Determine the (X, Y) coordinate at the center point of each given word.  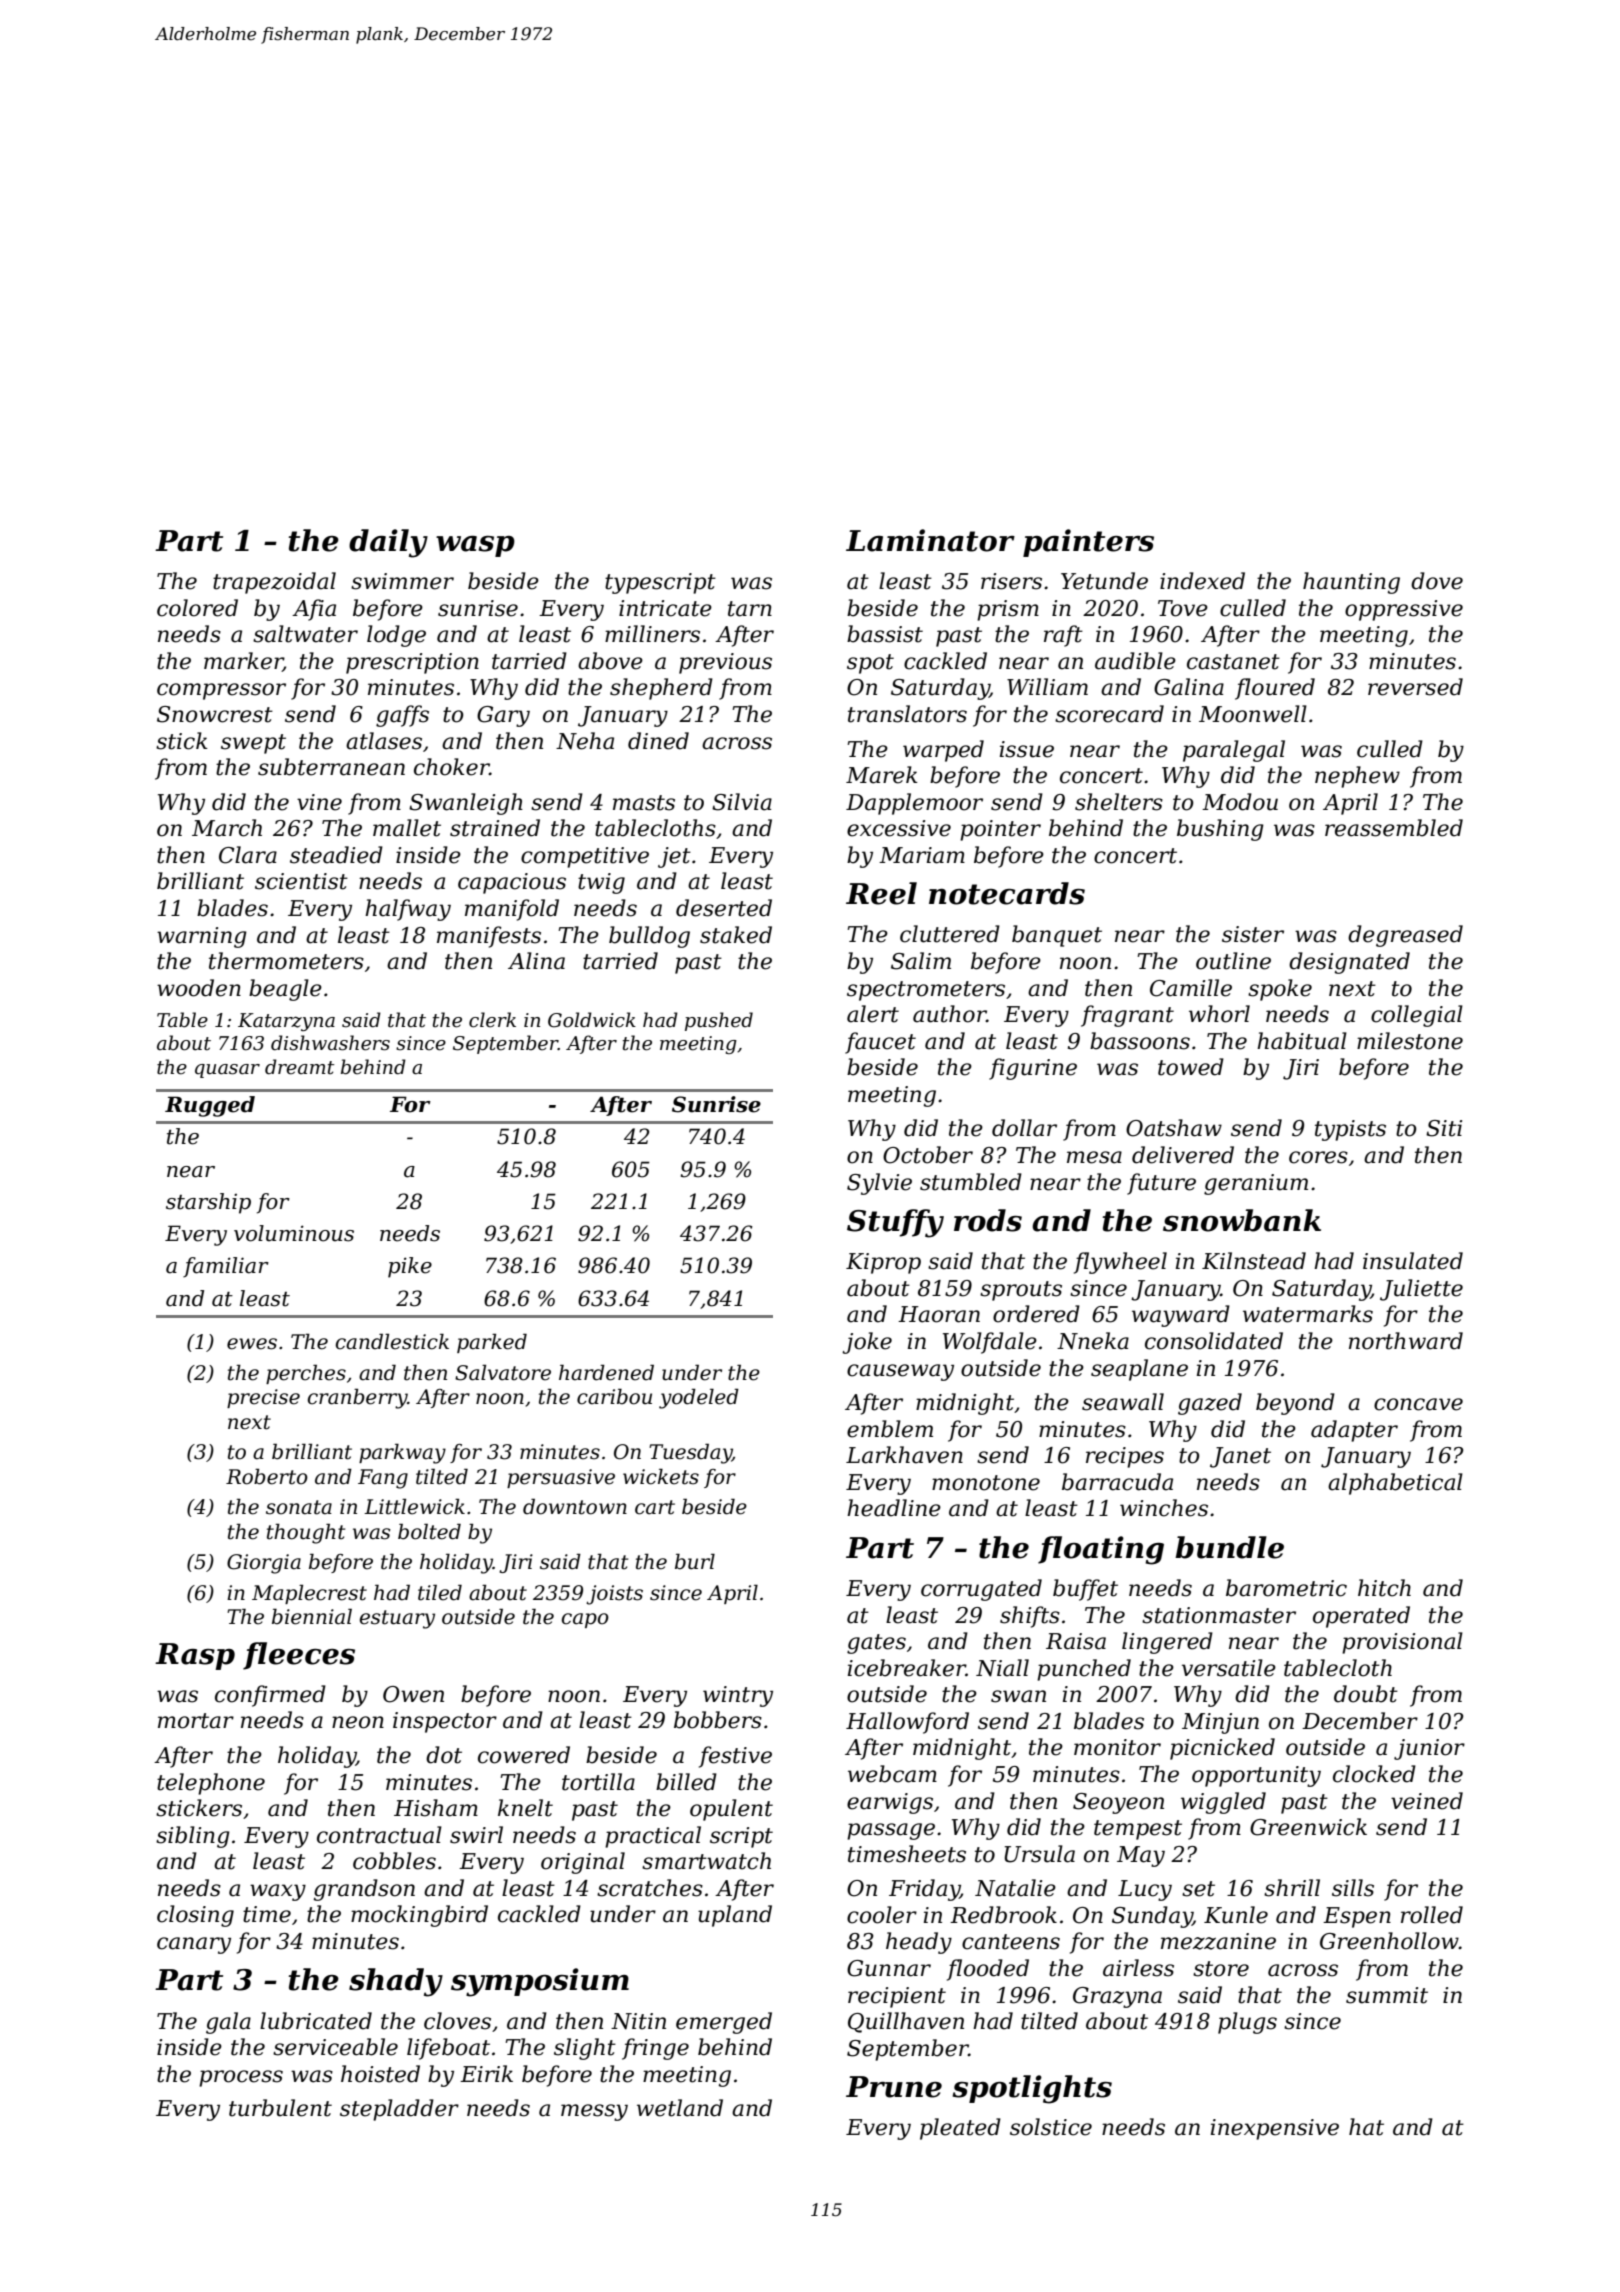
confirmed (270, 1696)
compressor (221, 691)
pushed (719, 1021)
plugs (1247, 2023)
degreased (1405, 936)
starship (208, 1203)
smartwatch (706, 1861)
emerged (724, 2023)
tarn (750, 609)
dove (1437, 581)
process (241, 2078)
